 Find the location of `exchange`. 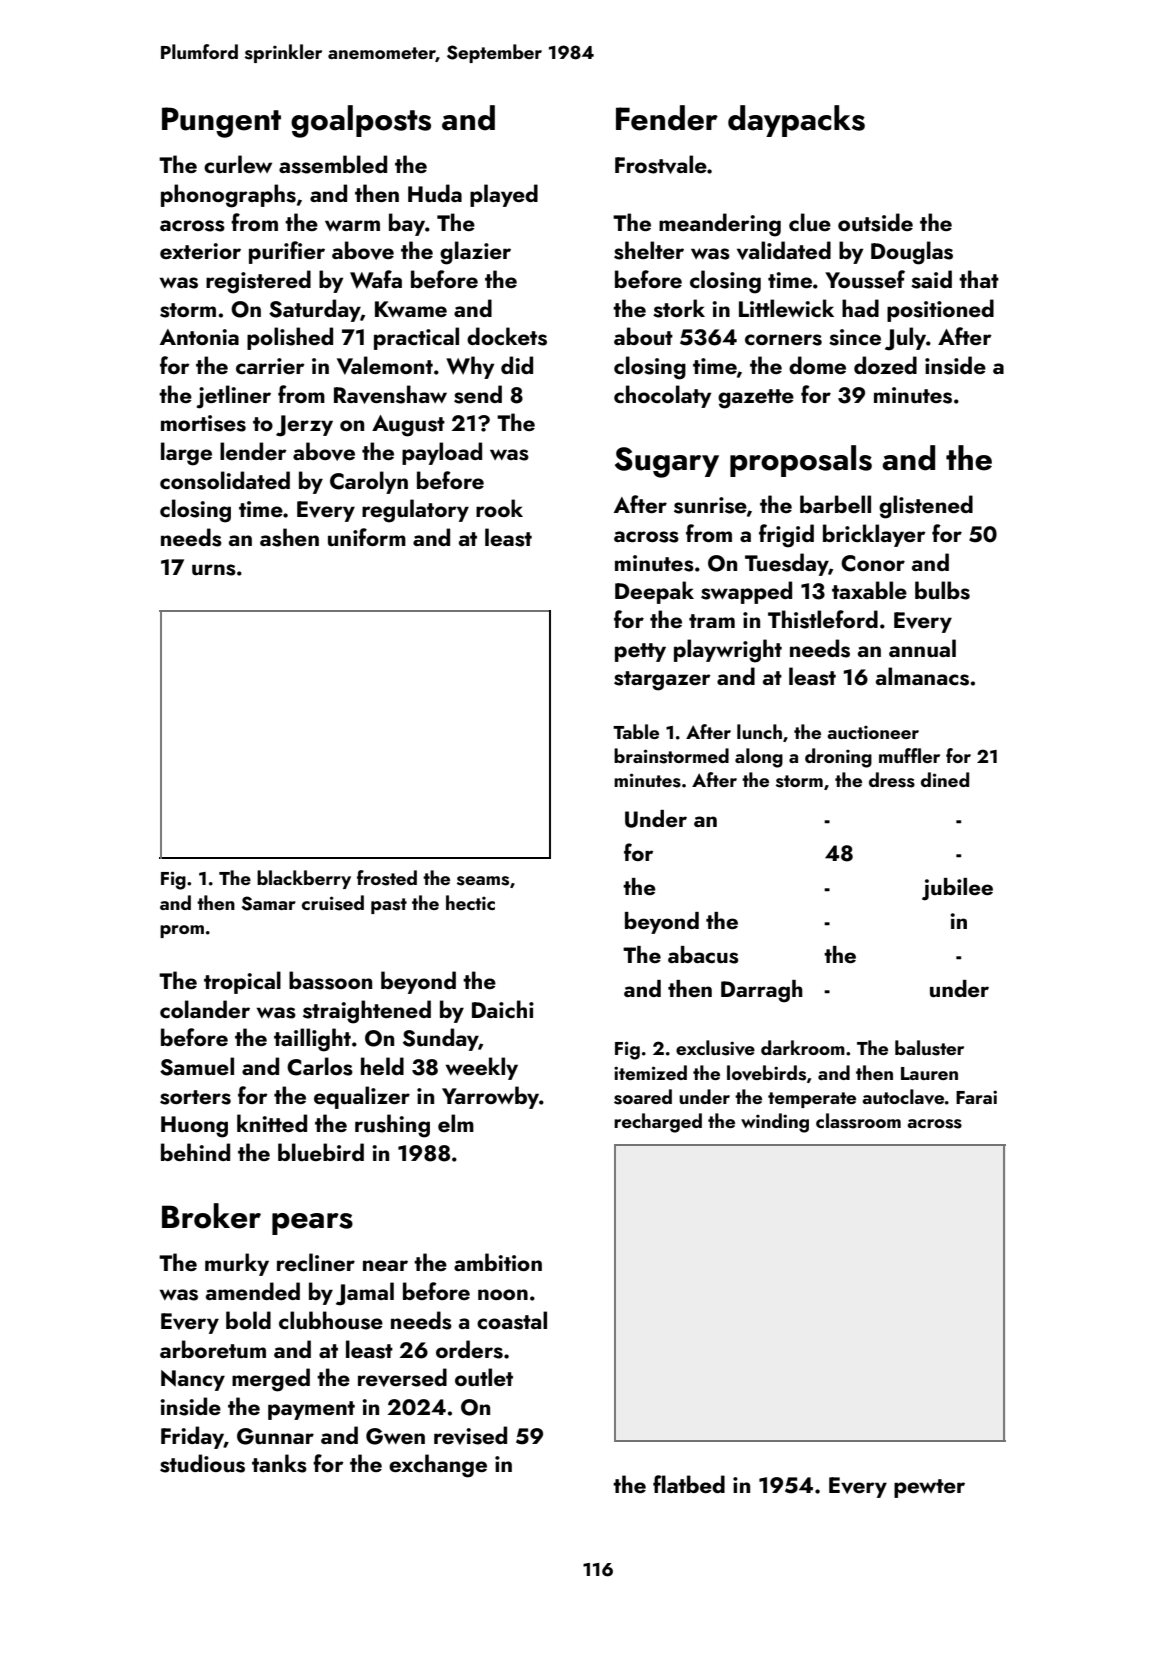

exchange is located at coordinates (438, 1466).
